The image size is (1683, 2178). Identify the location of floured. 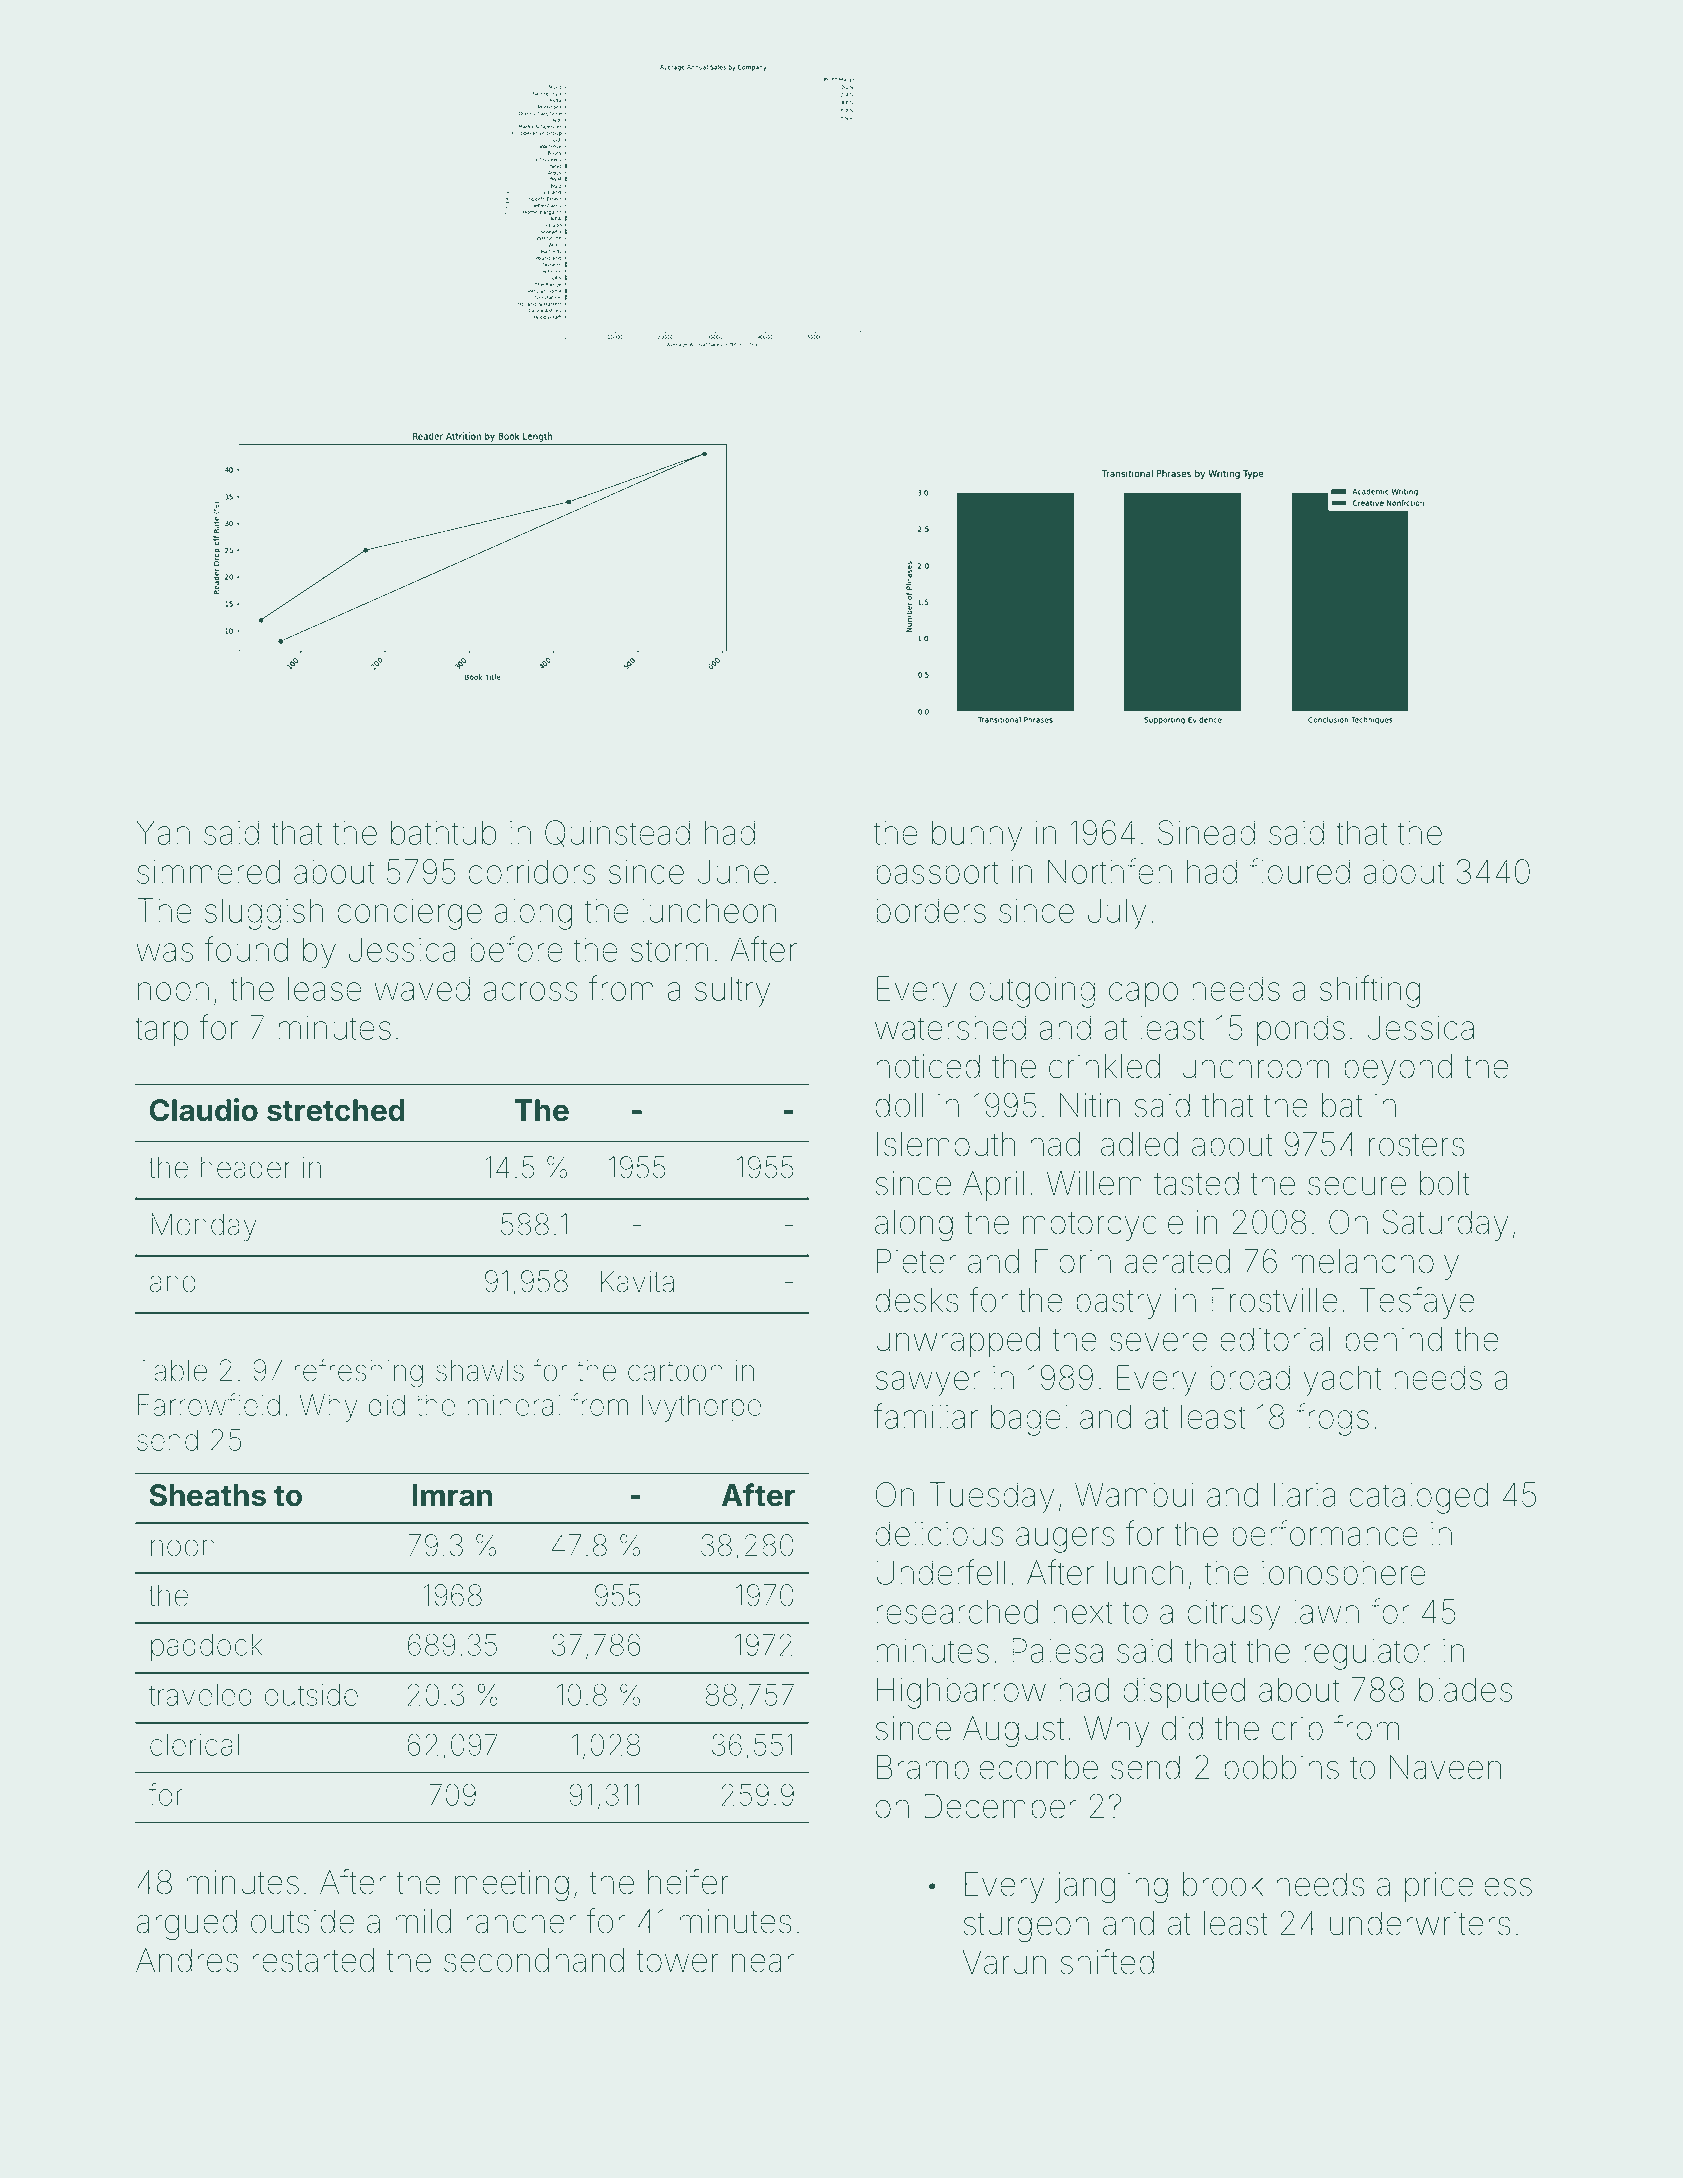
(1299, 871).
